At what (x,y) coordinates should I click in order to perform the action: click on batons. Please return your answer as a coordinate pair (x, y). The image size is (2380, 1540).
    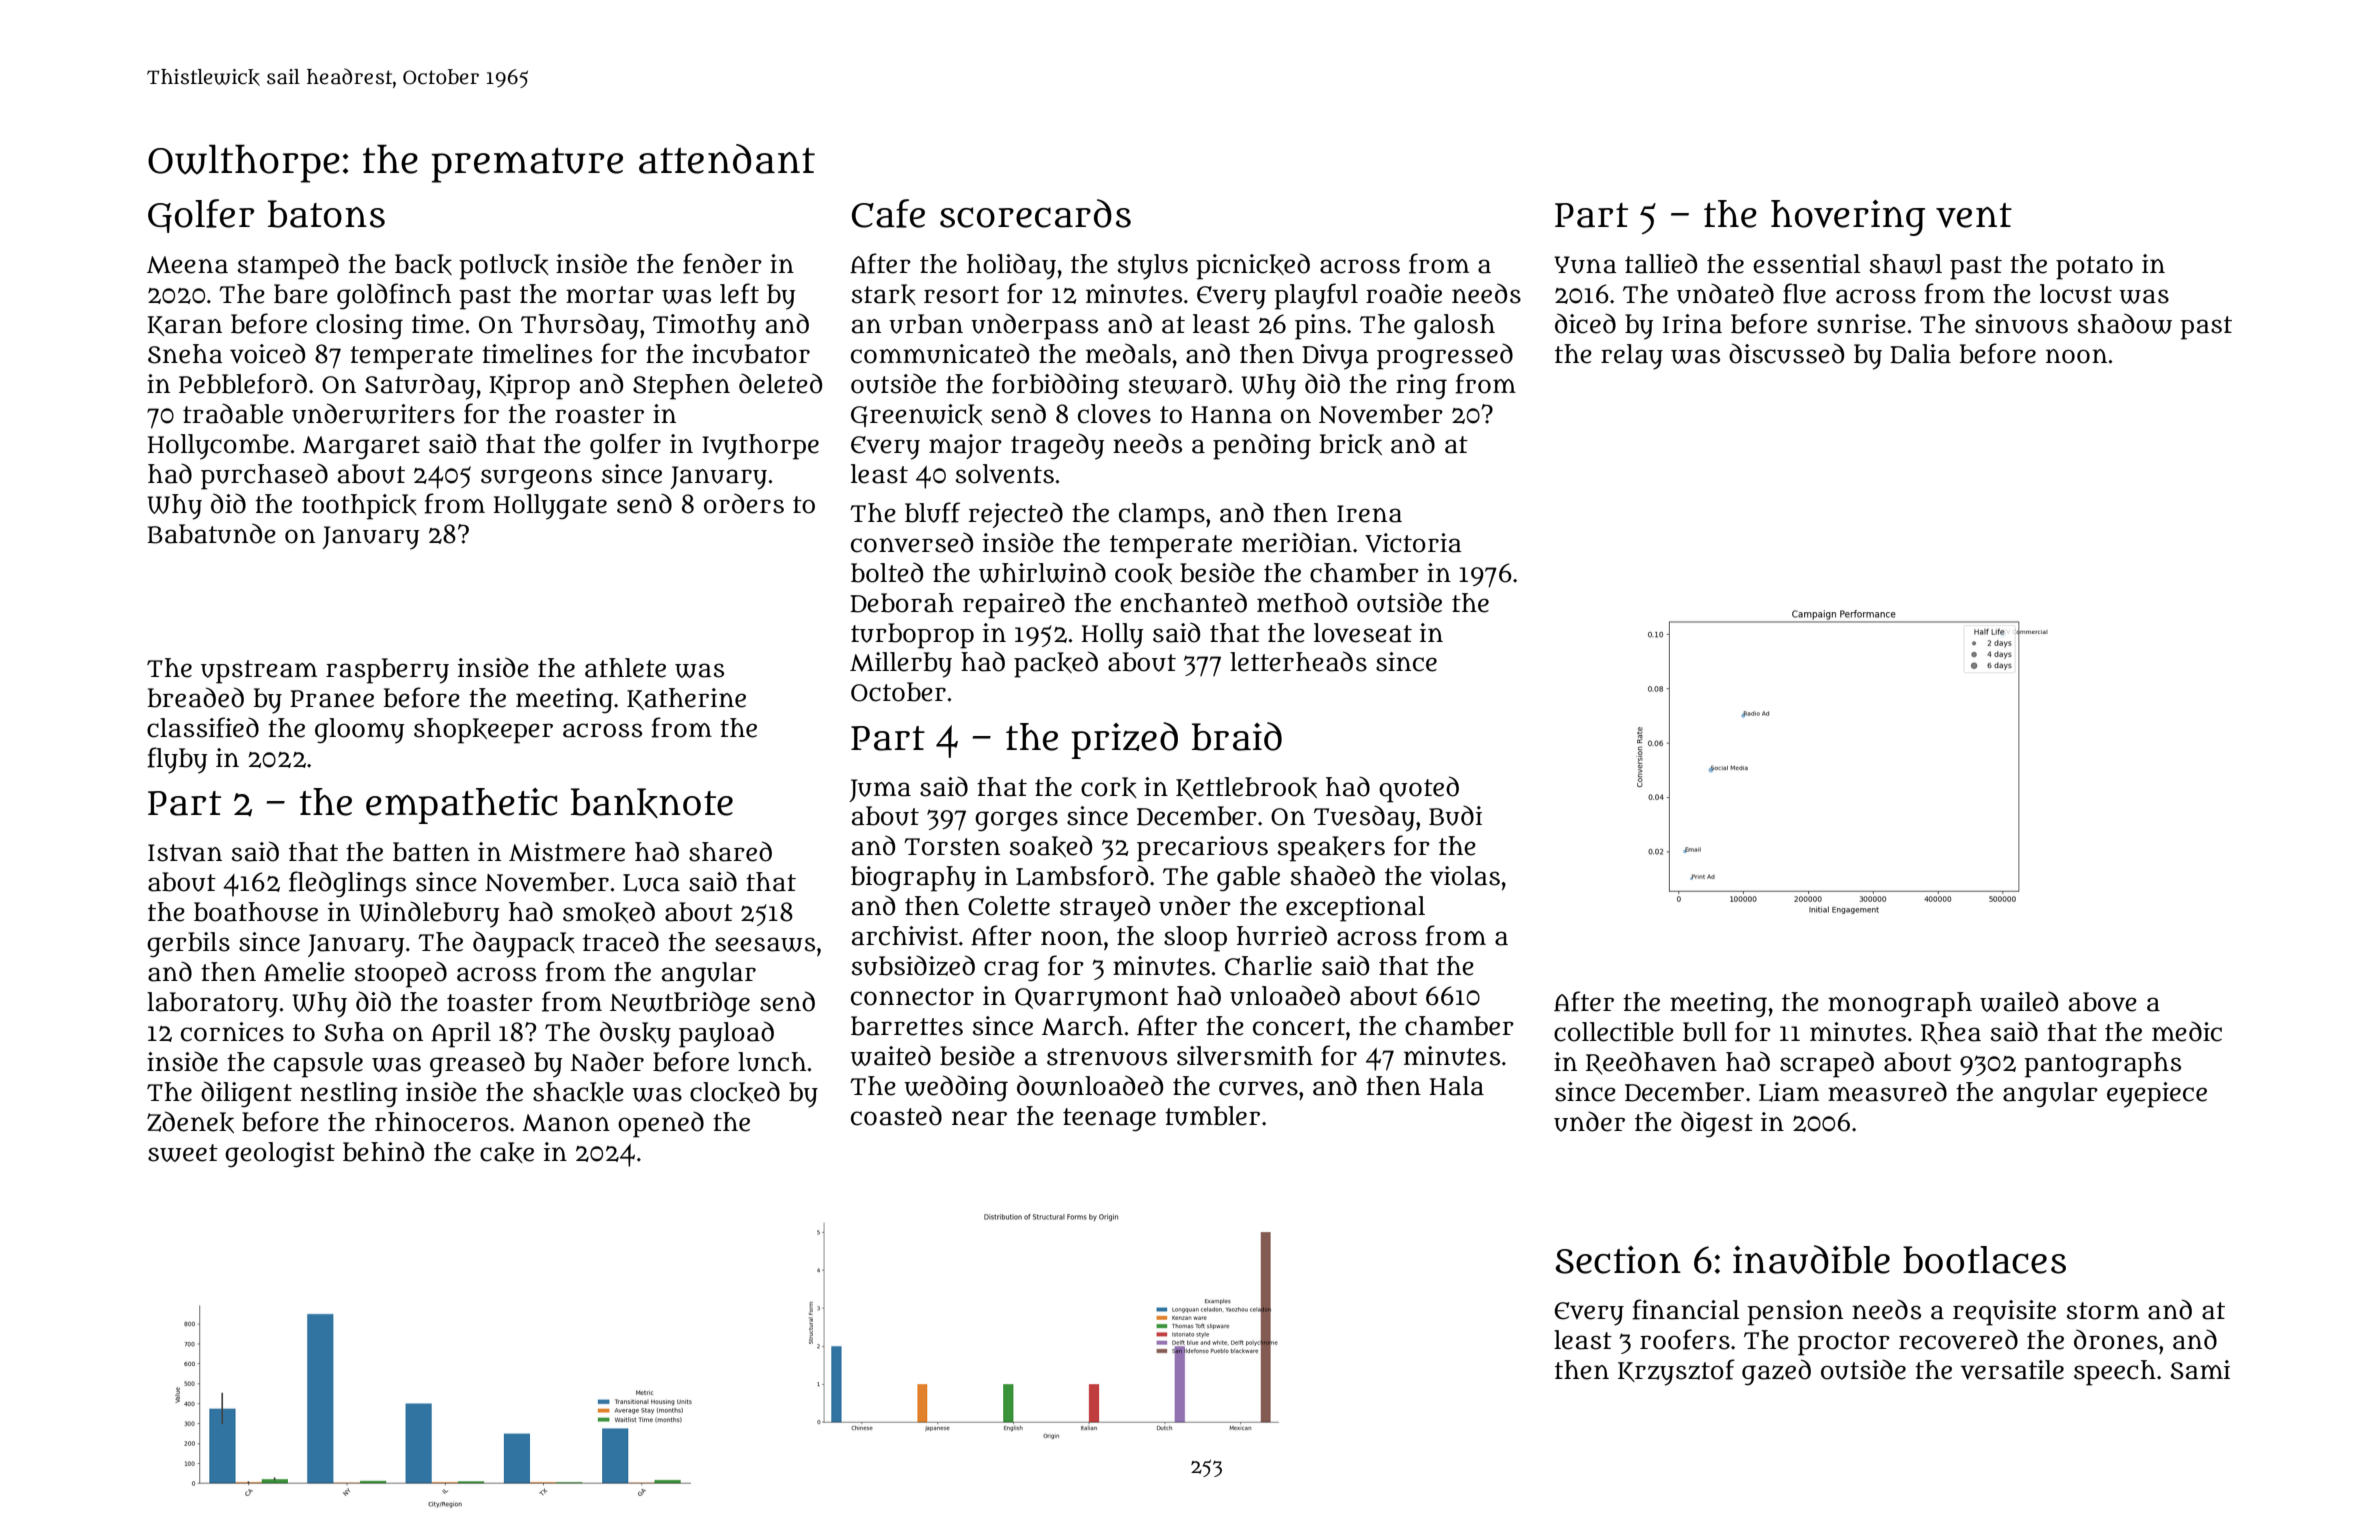
    Looking at the image, I should click on (326, 214).
